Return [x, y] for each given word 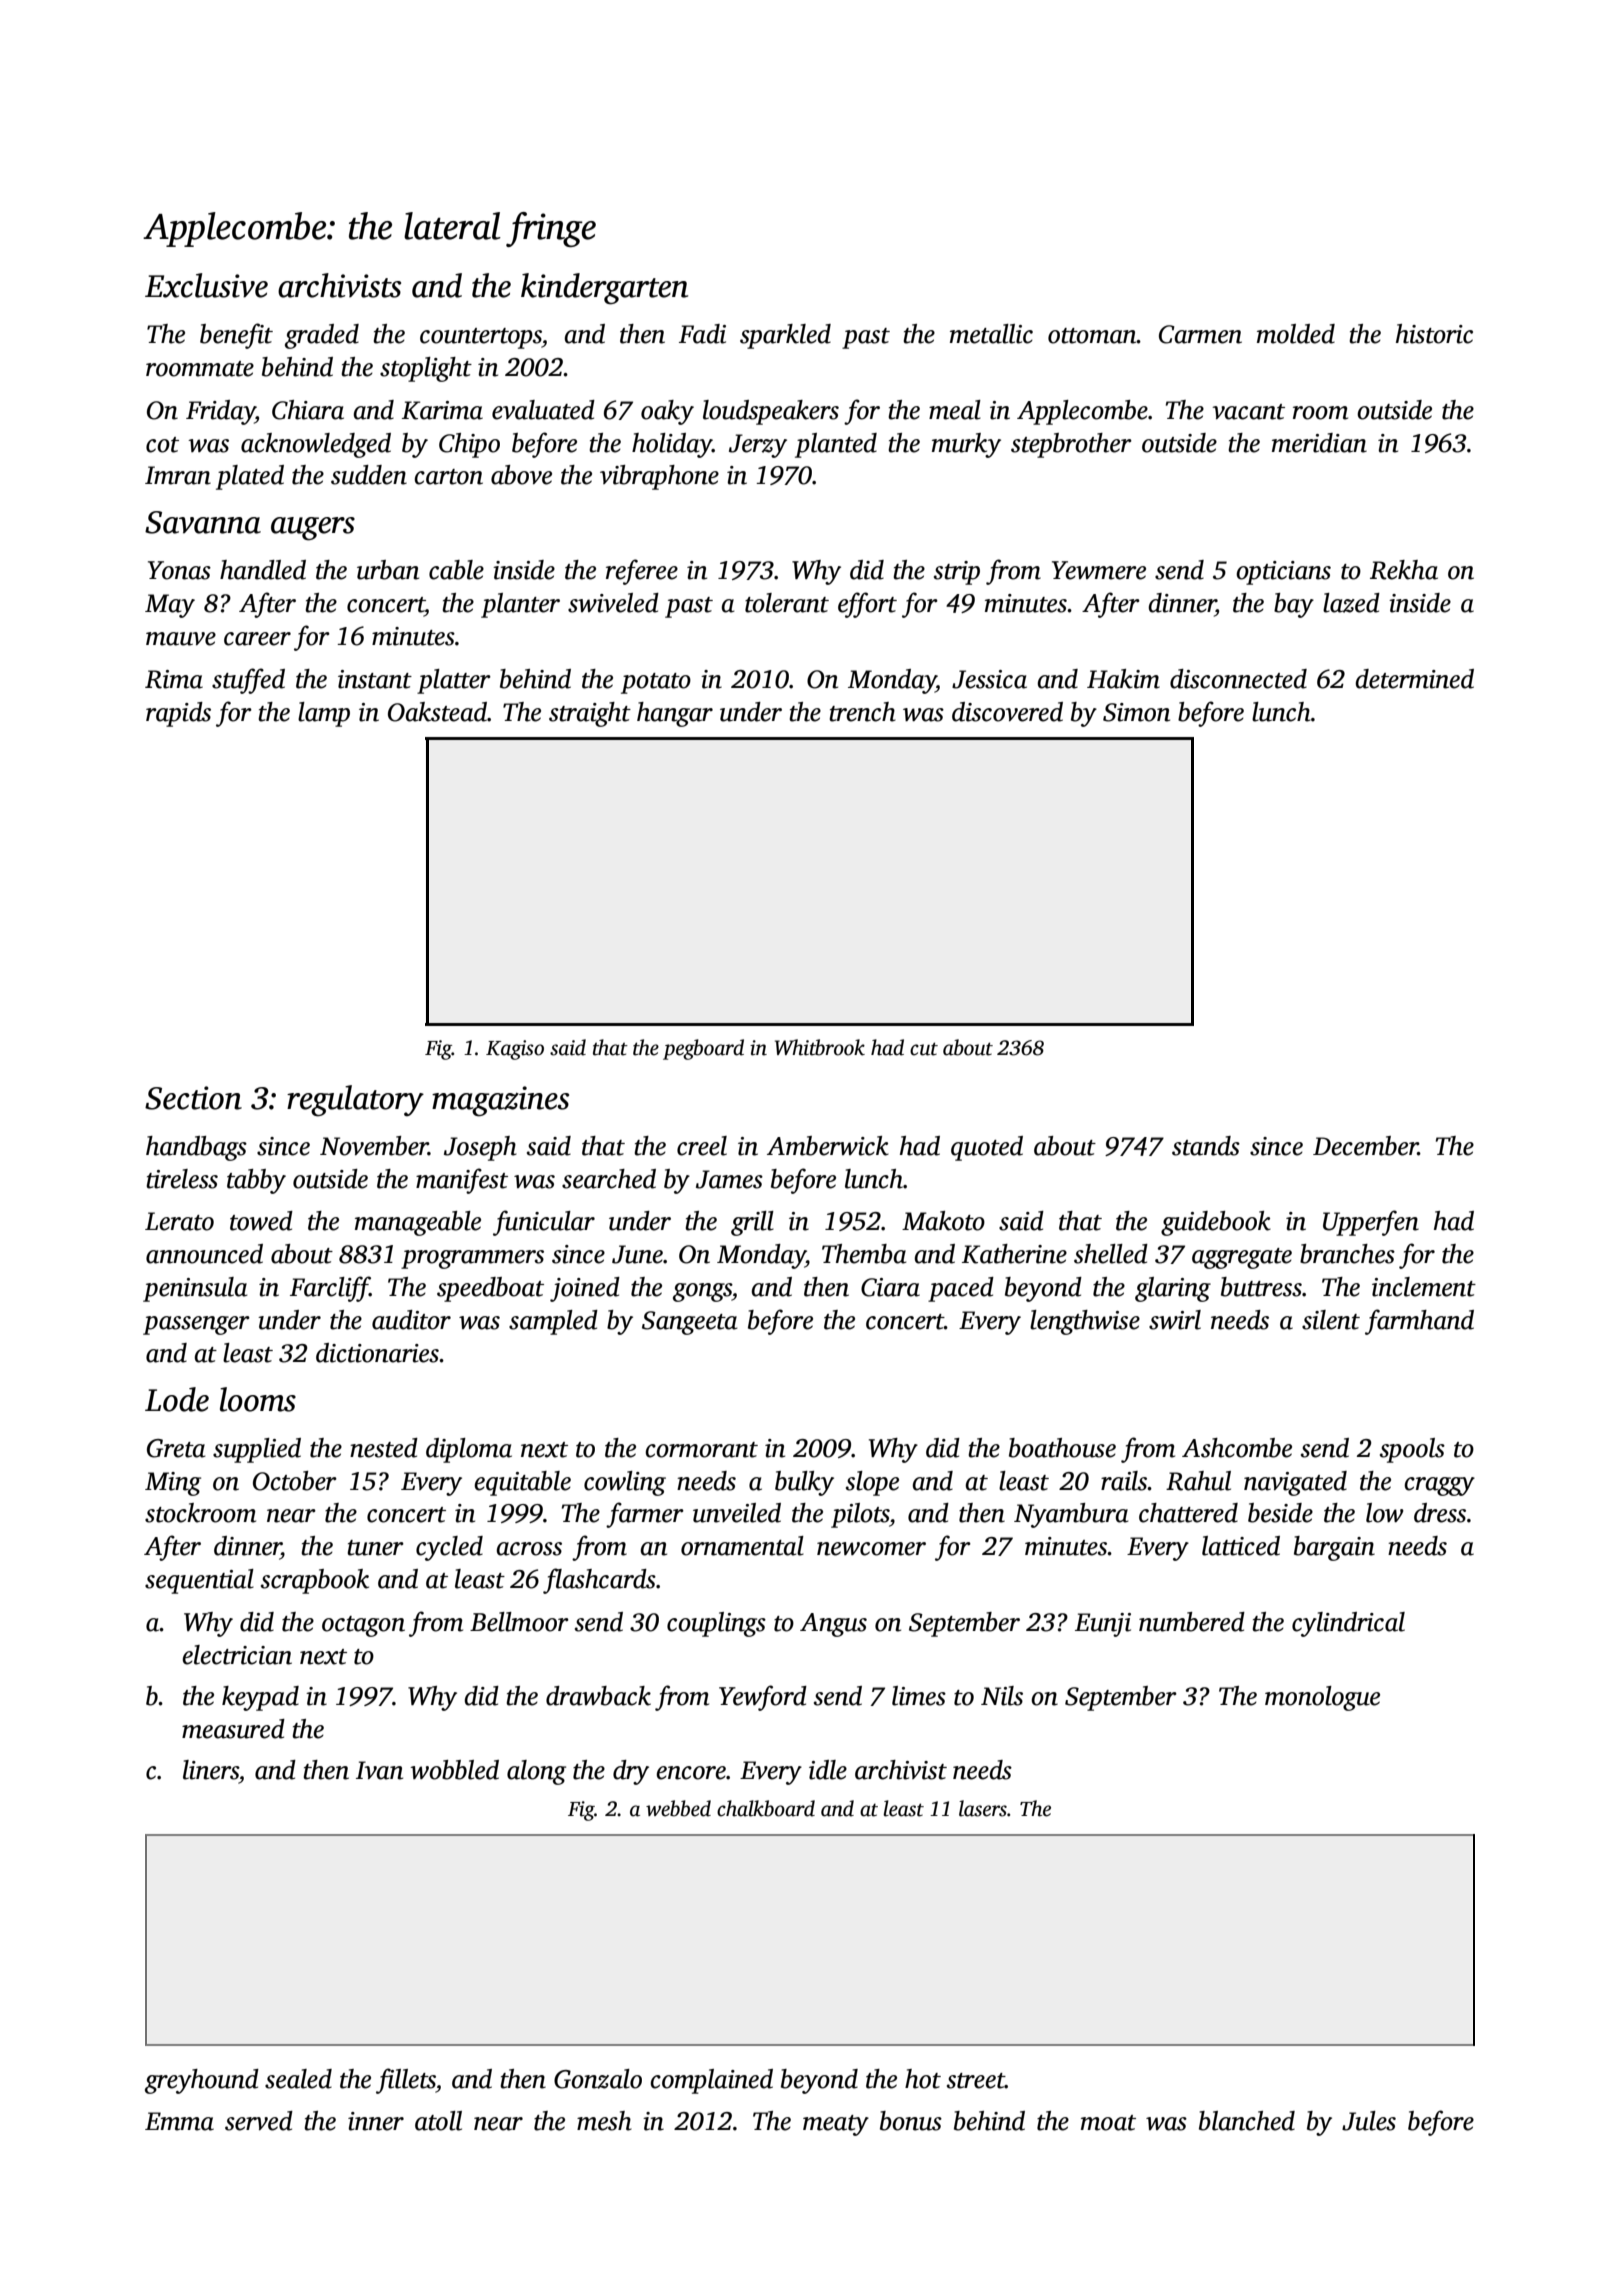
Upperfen [1371, 1223]
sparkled [785, 336]
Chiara [308, 410]
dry [631, 1772]
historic [1434, 334]
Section [193, 1098]
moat [1108, 2123]
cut [924, 1049]
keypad [260, 1698]
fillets [406, 2081]
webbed [678, 1808]
